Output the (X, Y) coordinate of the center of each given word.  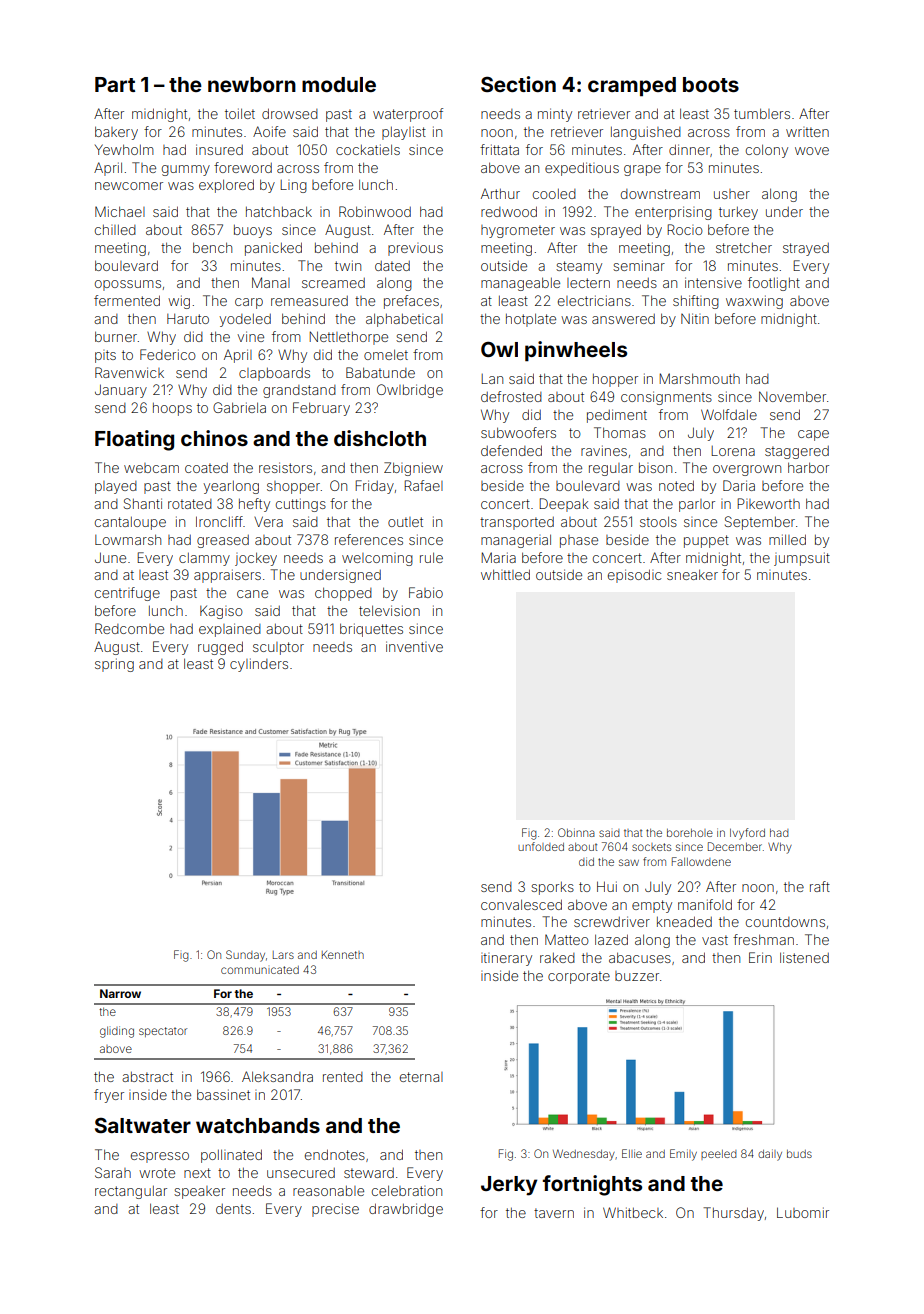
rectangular (131, 1192)
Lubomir (803, 1212)
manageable (520, 284)
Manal (271, 282)
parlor (697, 505)
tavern (554, 1213)
